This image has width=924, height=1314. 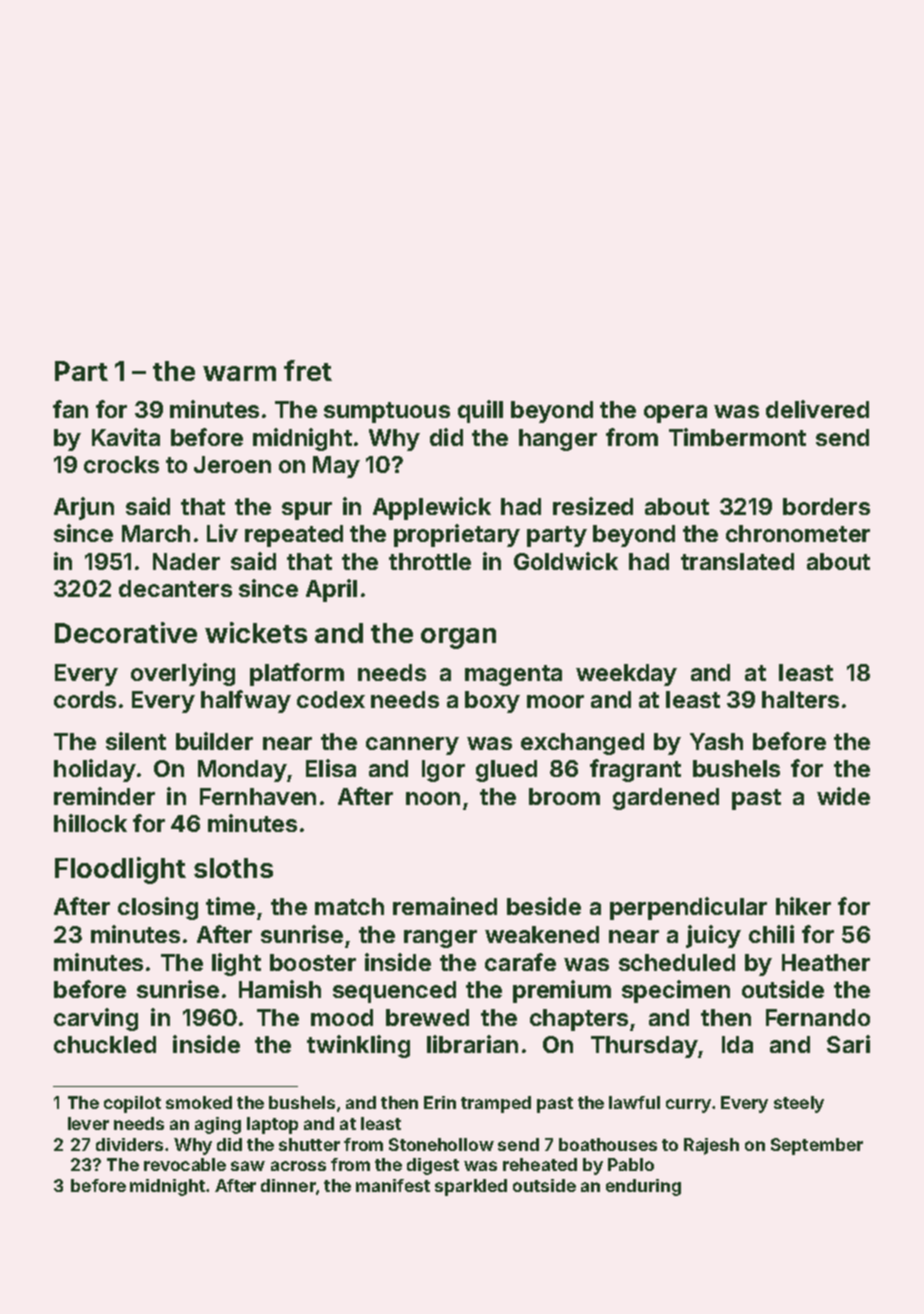 I want to click on weakened, so click(x=542, y=934).
